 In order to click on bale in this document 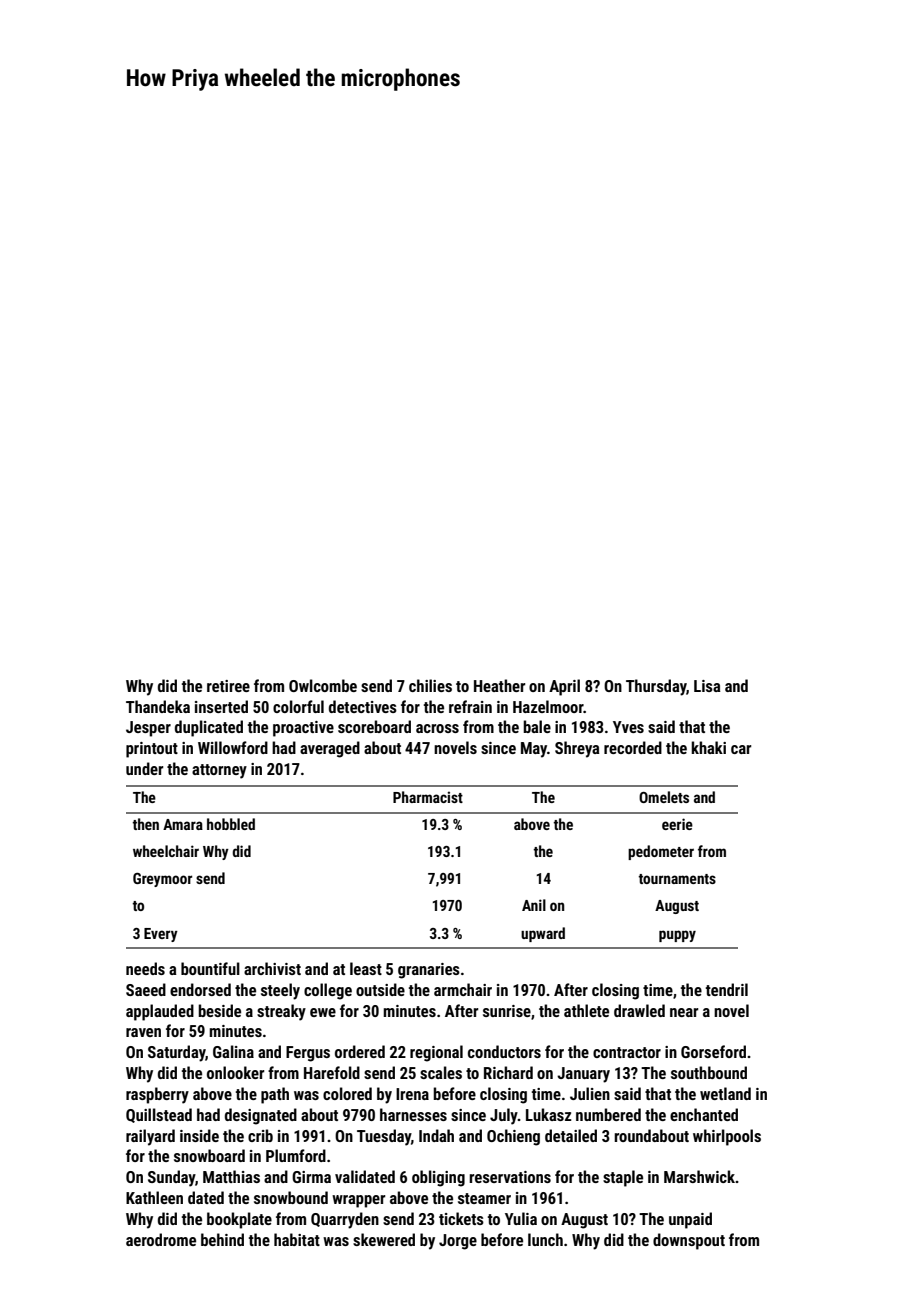, I will do `click(537, 726)`.
